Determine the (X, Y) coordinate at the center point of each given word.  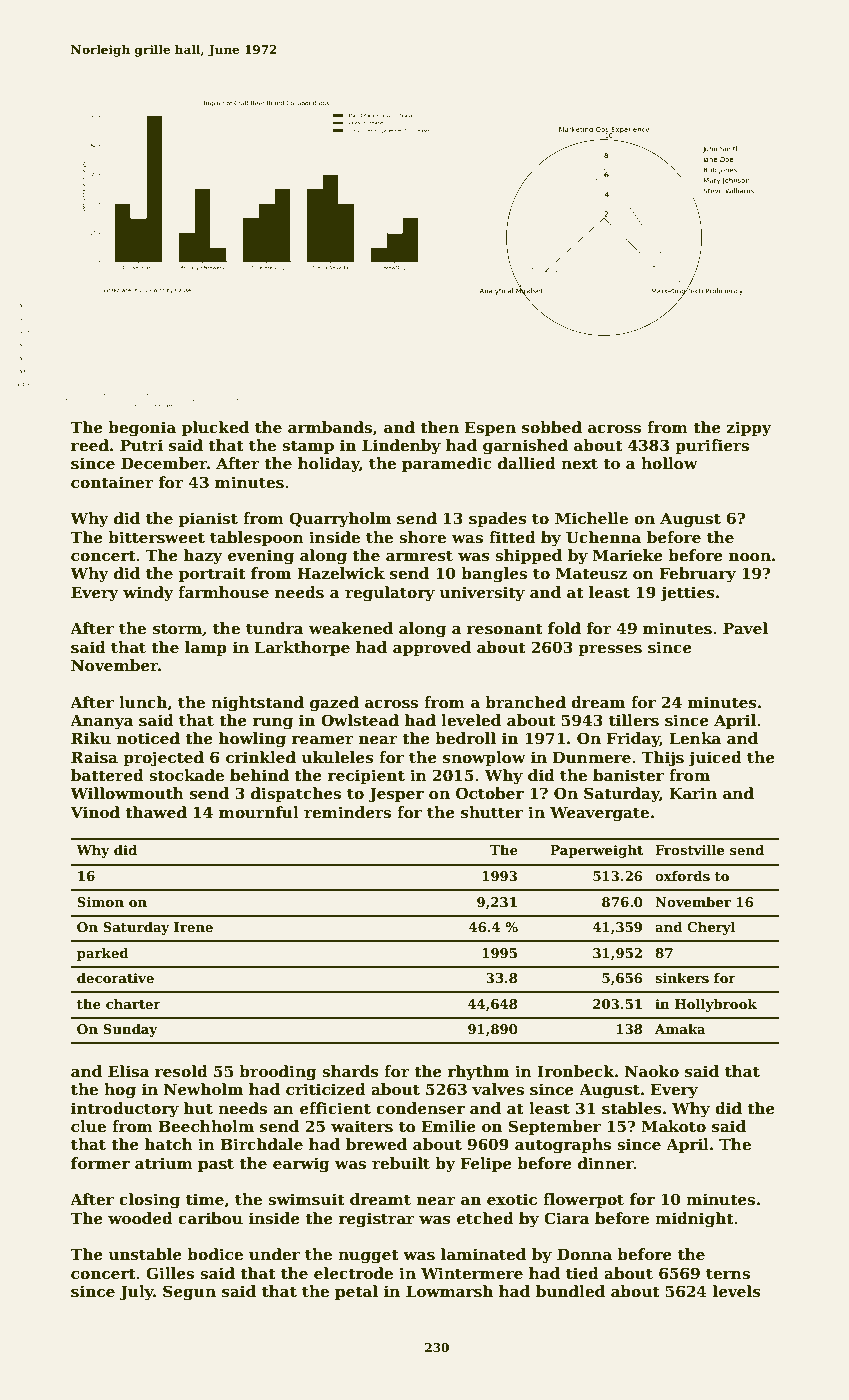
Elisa (129, 1071)
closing (149, 1201)
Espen (490, 428)
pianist (208, 519)
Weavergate (599, 814)
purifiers (712, 446)
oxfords (682, 876)
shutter (492, 812)
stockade (186, 775)
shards (350, 1071)
